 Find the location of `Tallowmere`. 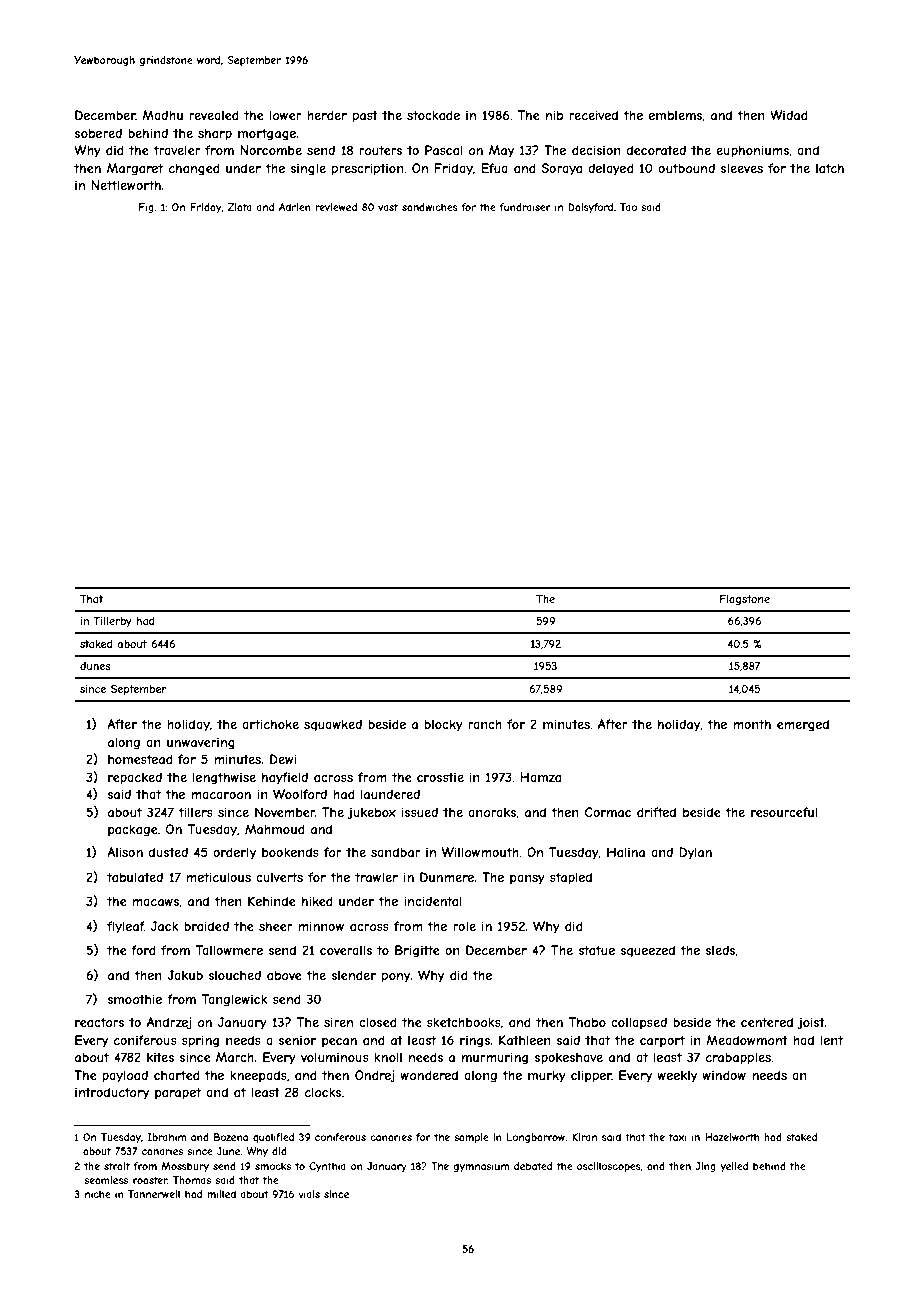

Tallowmere is located at coordinates (229, 950).
